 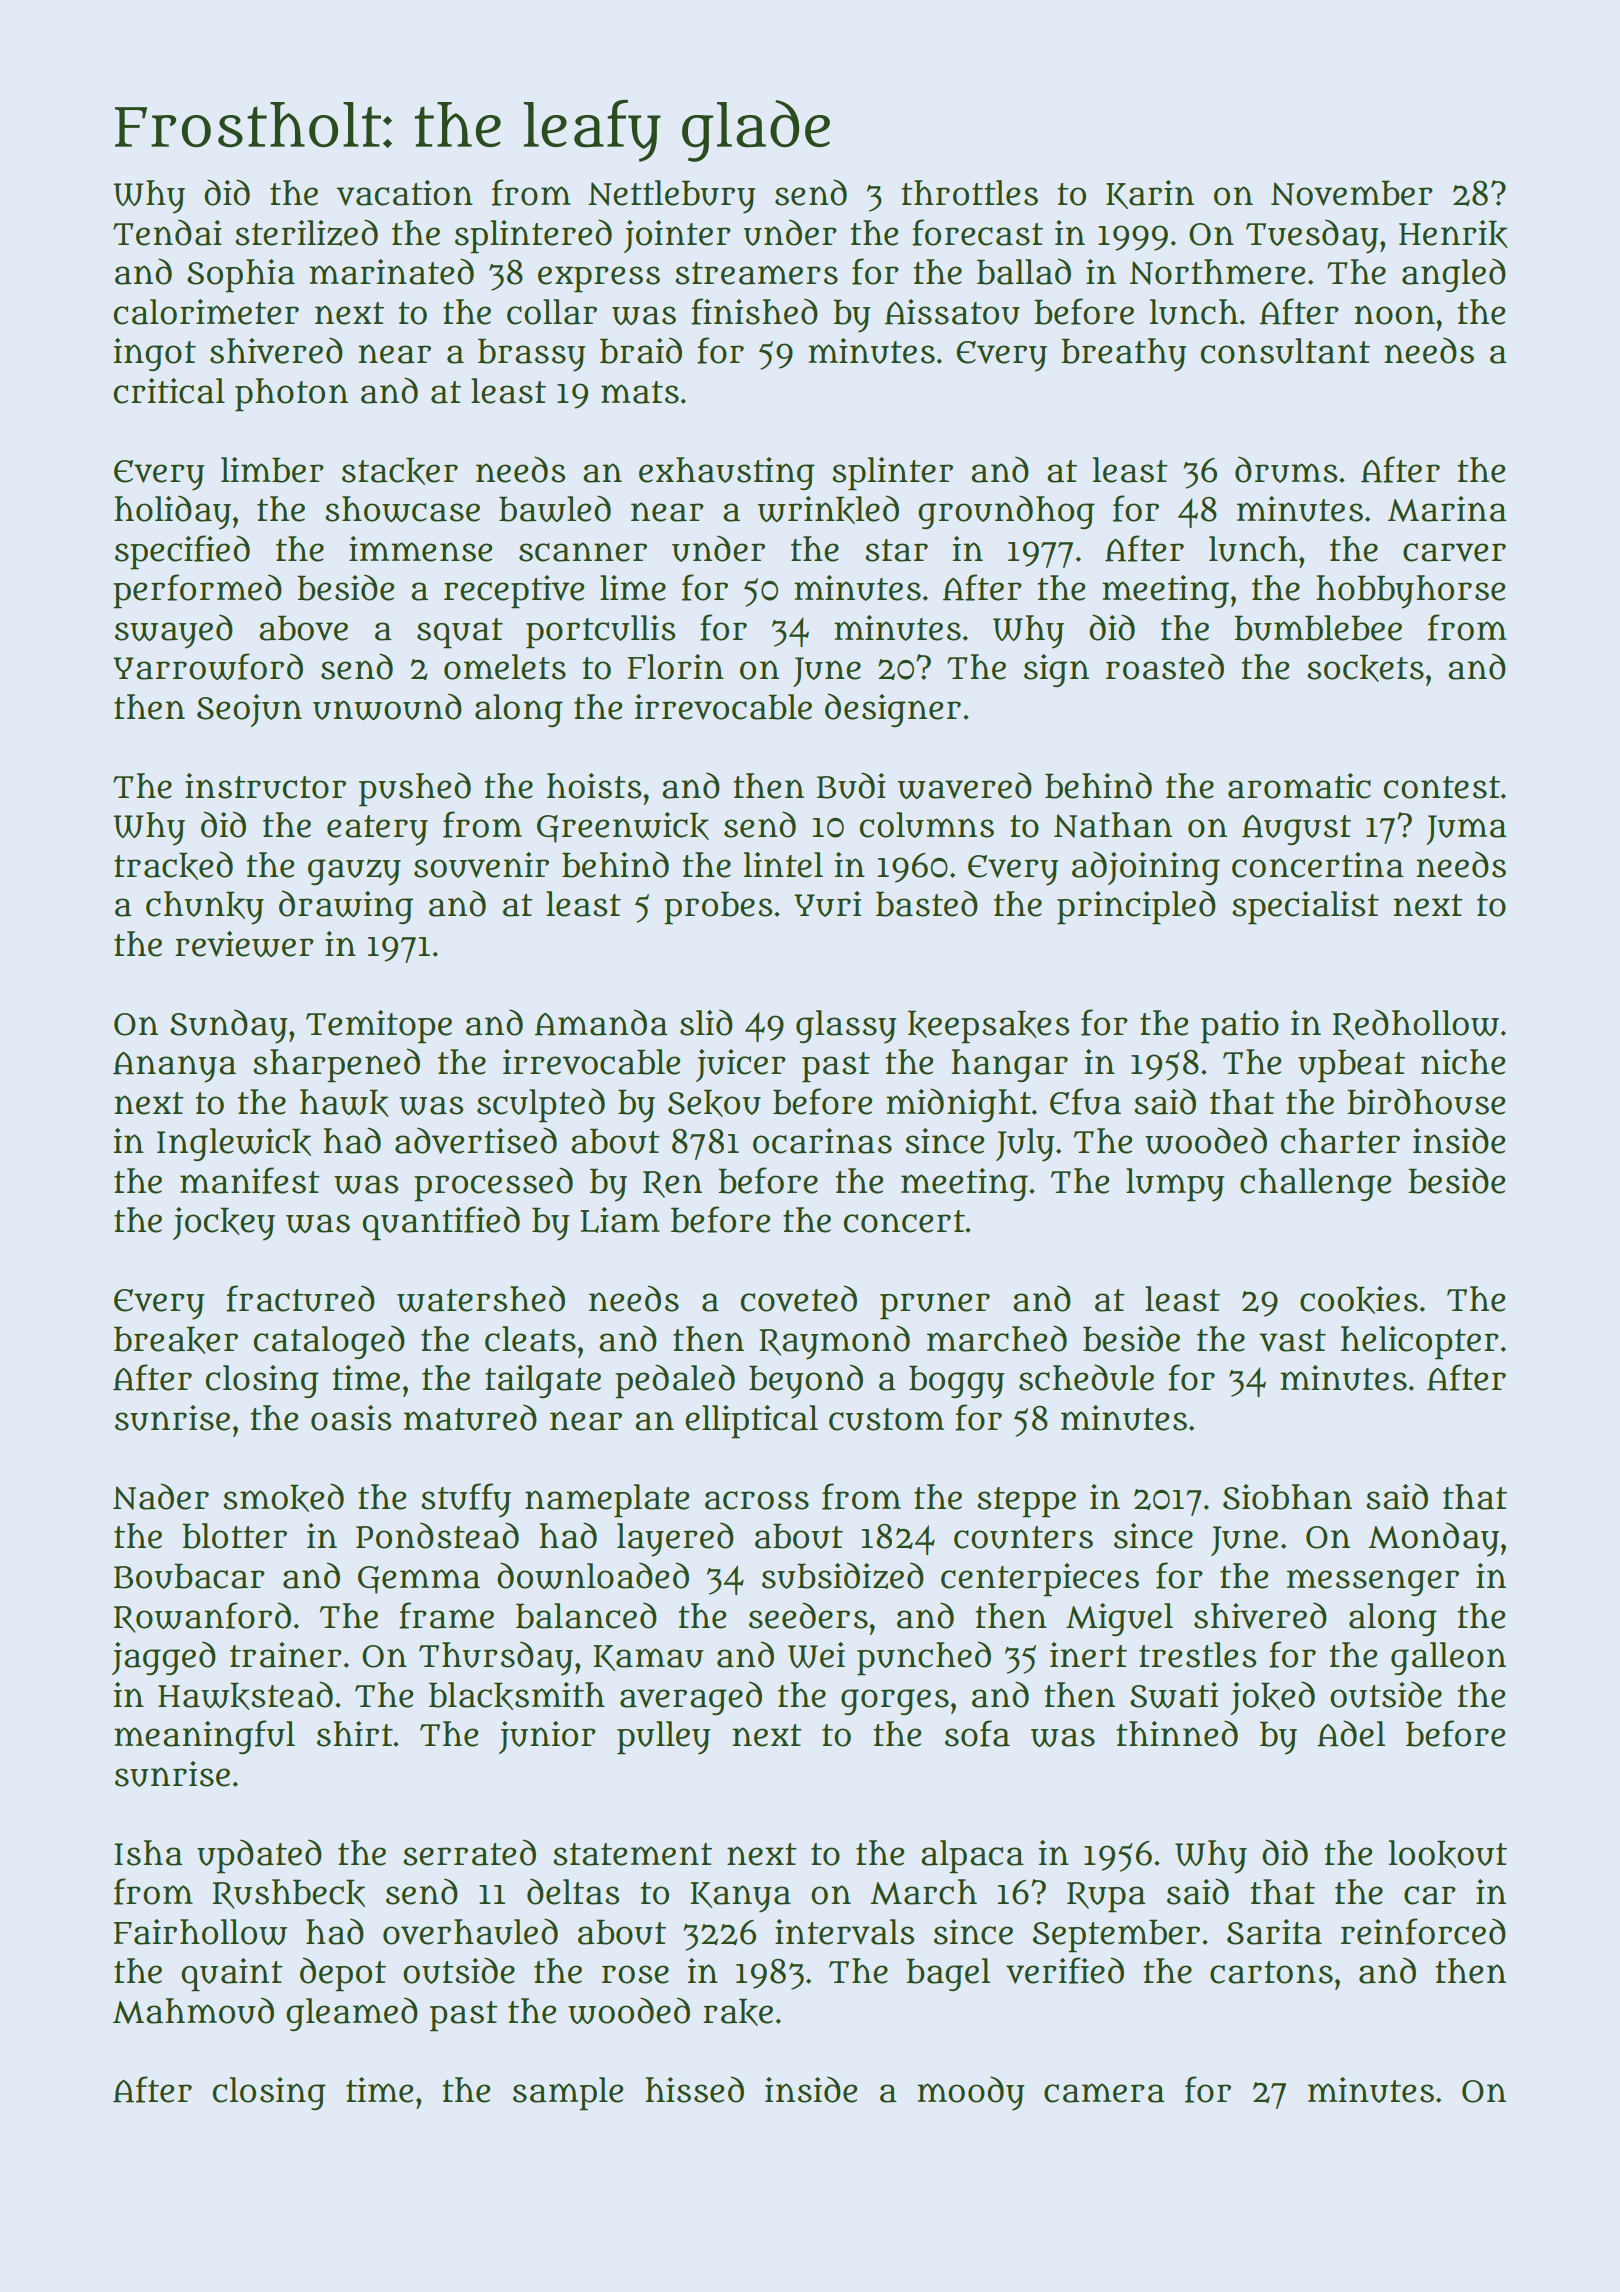 I want to click on Ren, so click(x=672, y=1184).
